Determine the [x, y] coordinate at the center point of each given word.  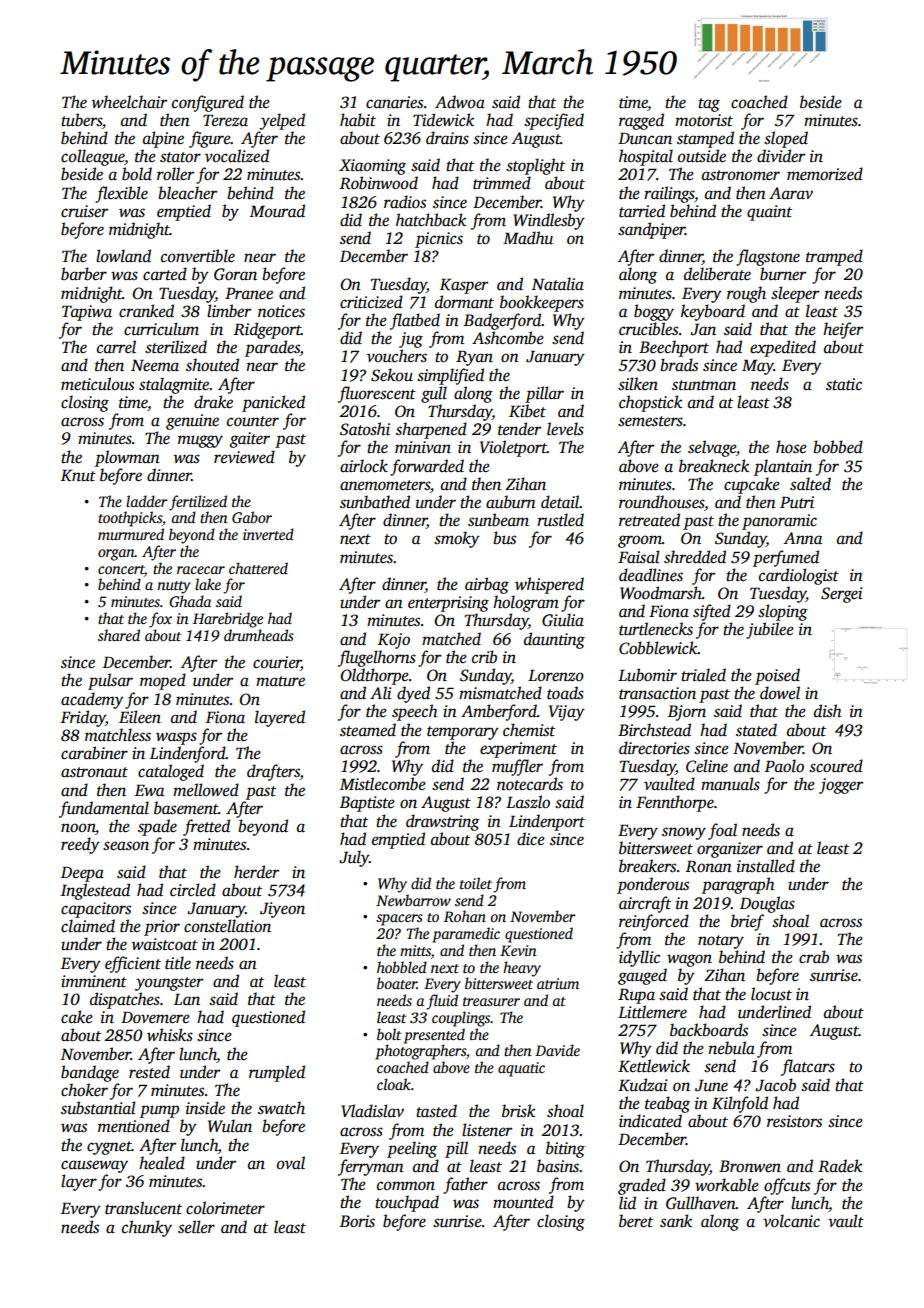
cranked [146, 311]
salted [810, 484]
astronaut [94, 772]
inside [205, 1108]
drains [447, 138]
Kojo [394, 641]
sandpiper [651, 230]
